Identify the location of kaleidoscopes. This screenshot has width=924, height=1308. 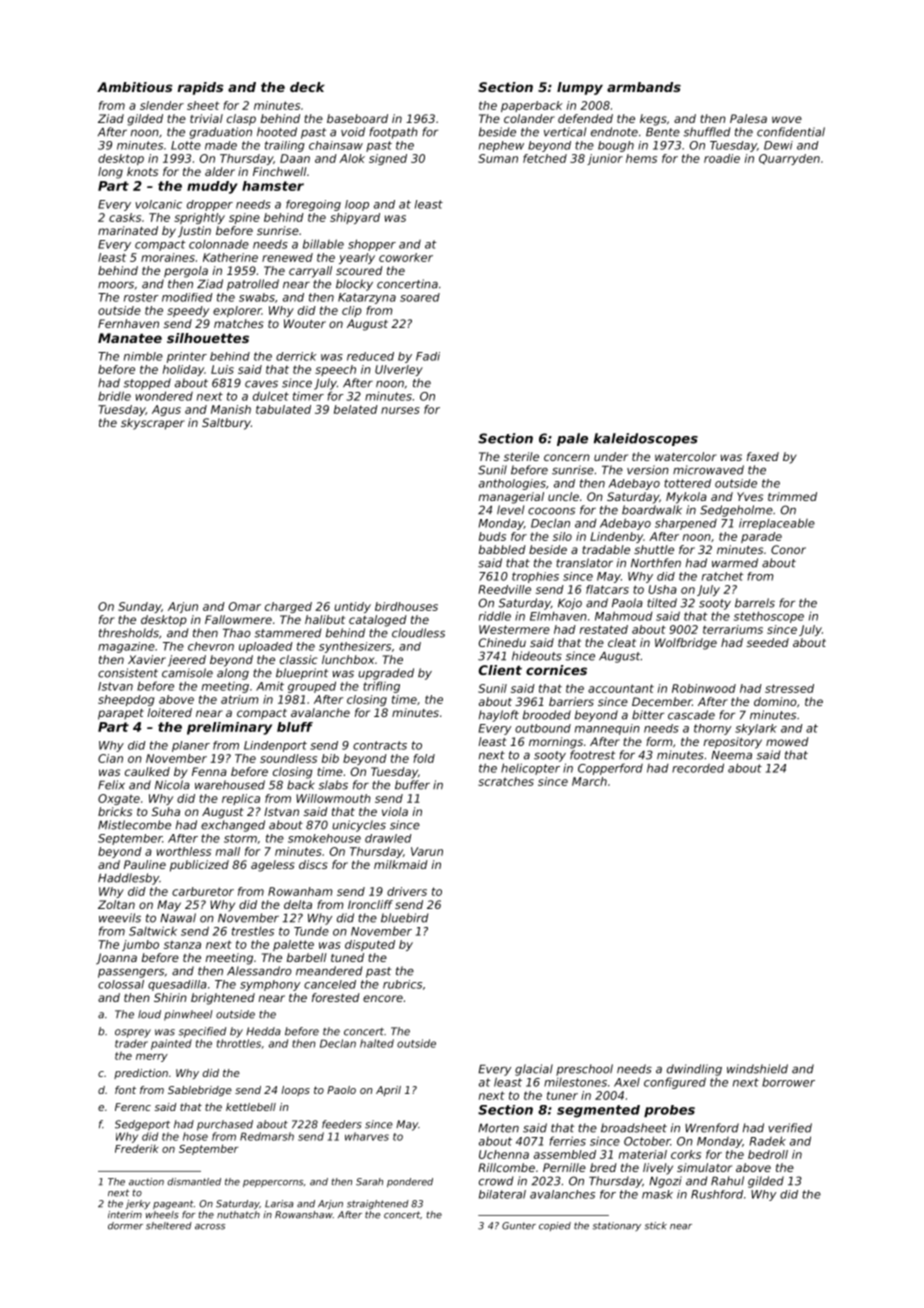
(646, 439).
